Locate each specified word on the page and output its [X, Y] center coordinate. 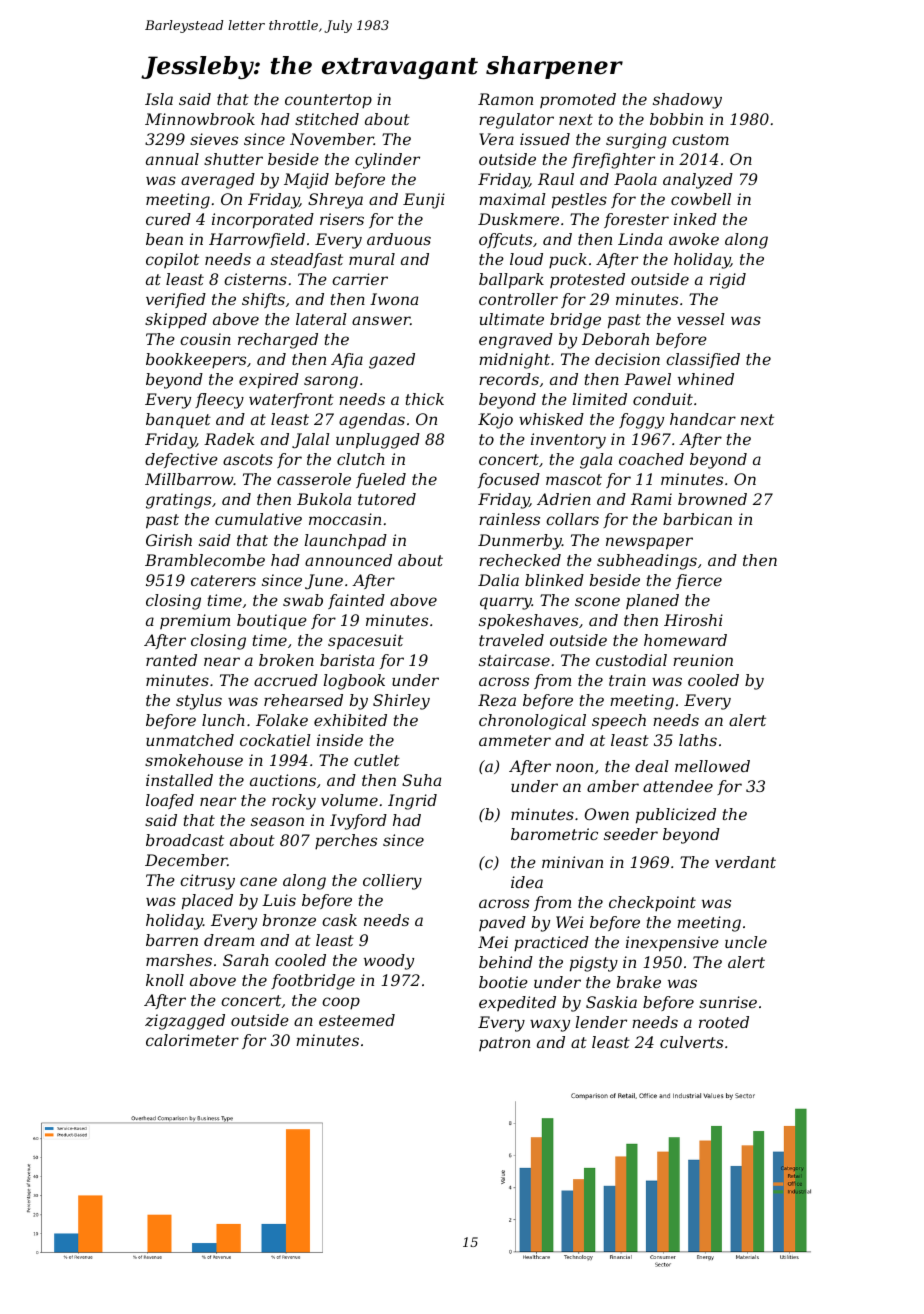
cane [258, 881]
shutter [233, 159]
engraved [516, 341]
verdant [745, 862]
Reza [497, 700]
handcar [703, 419]
